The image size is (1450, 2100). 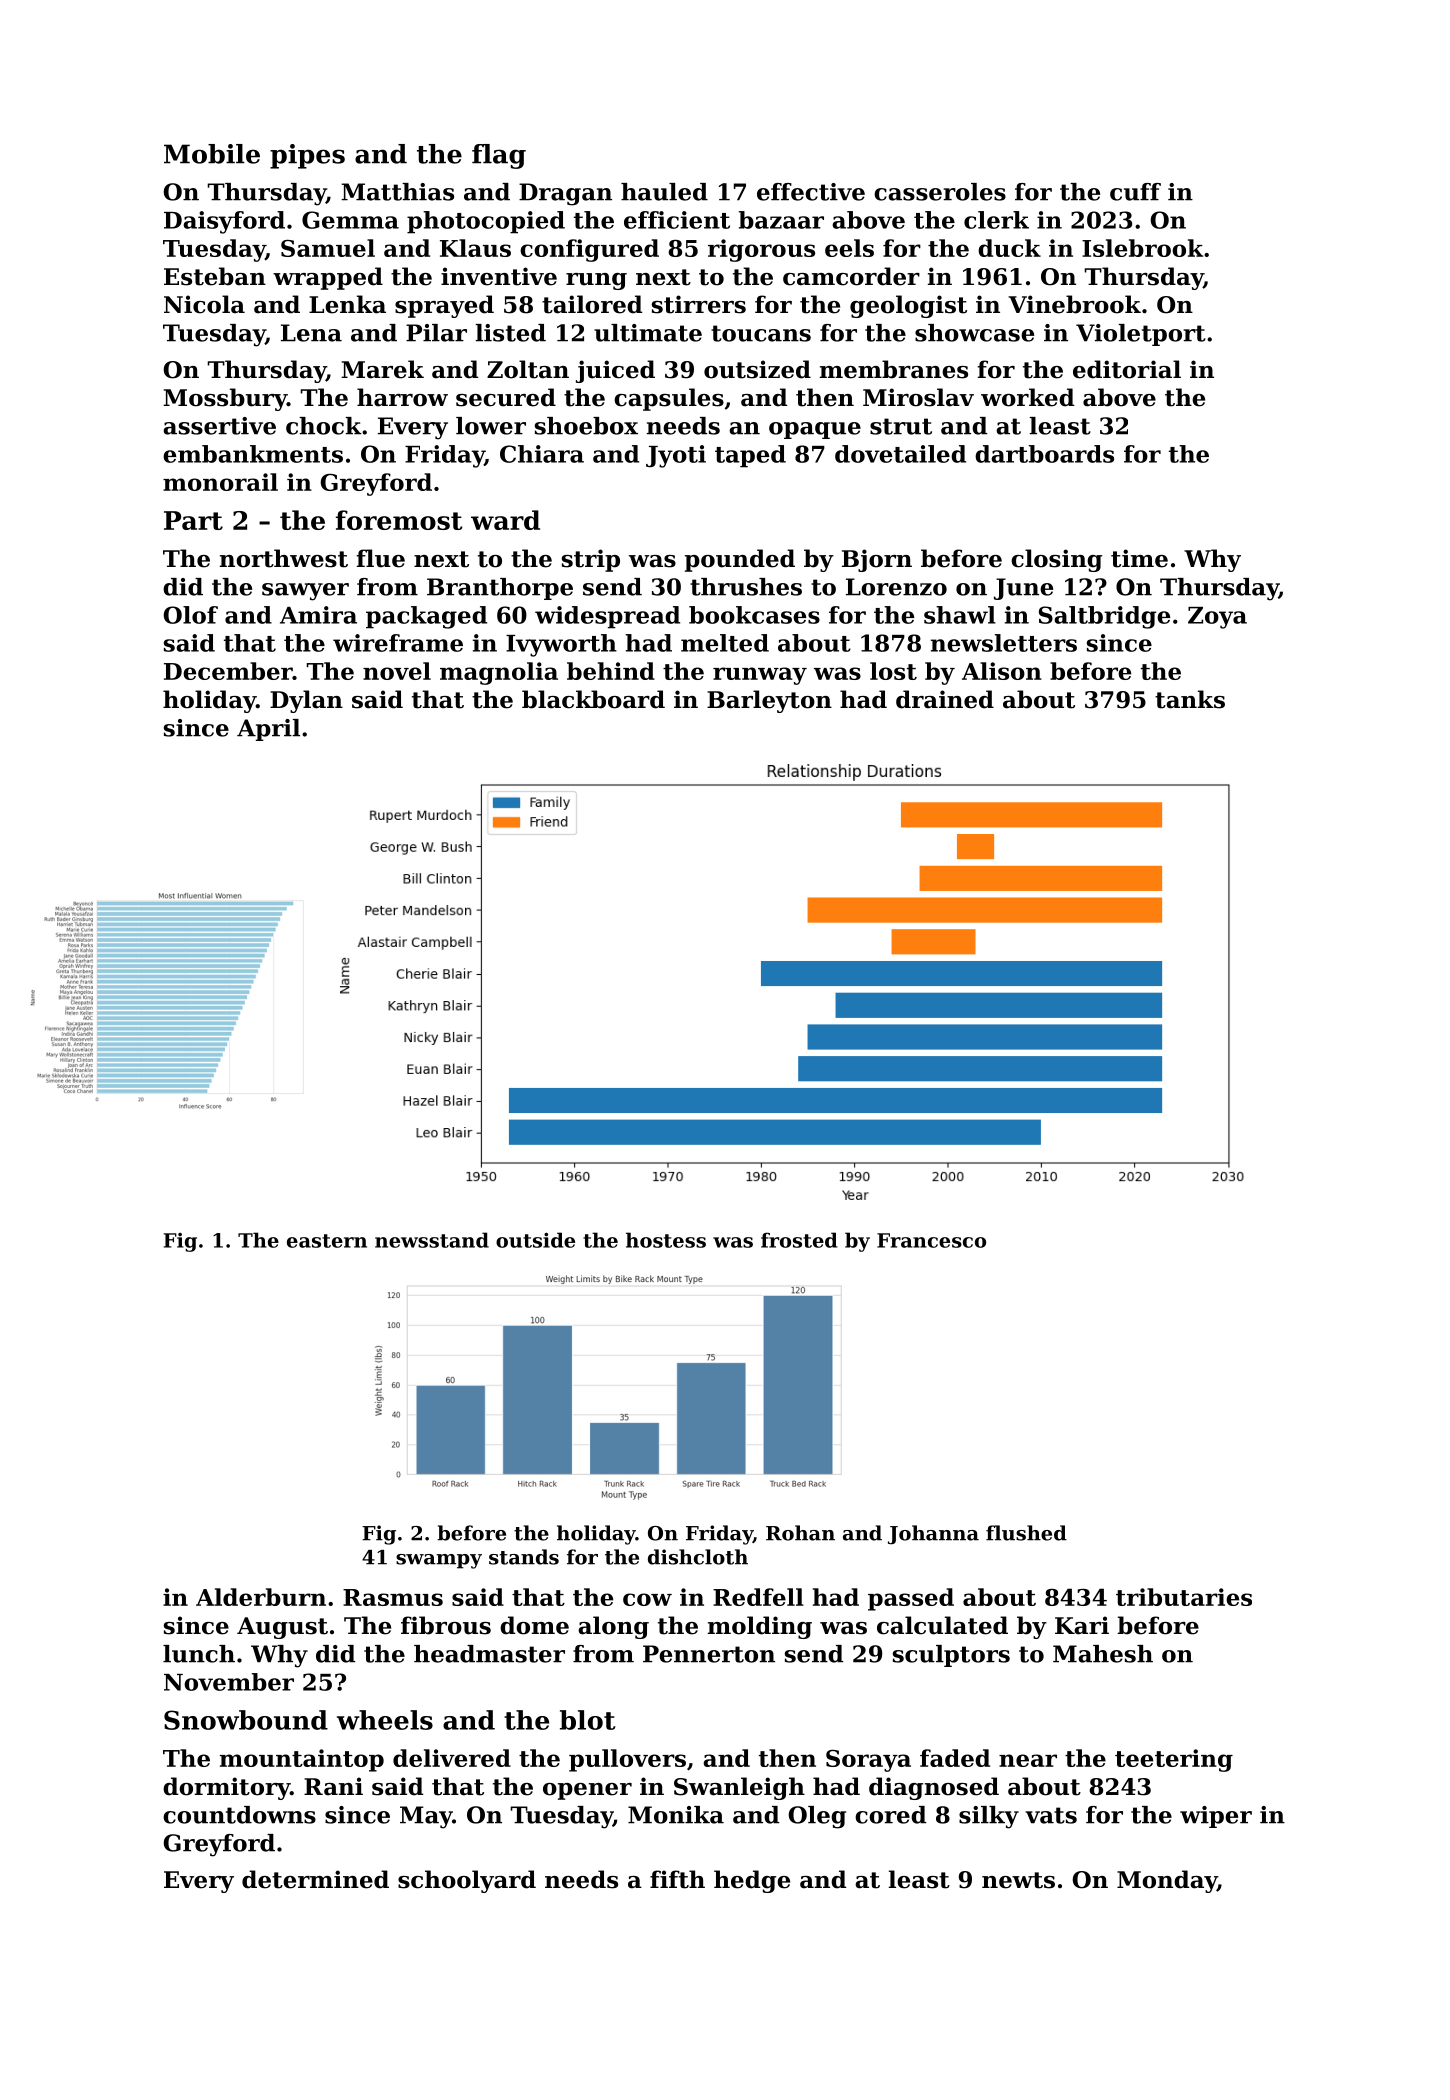 What do you see at coordinates (315, 1879) in the image?
I see `determined` at bounding box center [315, 1879].
